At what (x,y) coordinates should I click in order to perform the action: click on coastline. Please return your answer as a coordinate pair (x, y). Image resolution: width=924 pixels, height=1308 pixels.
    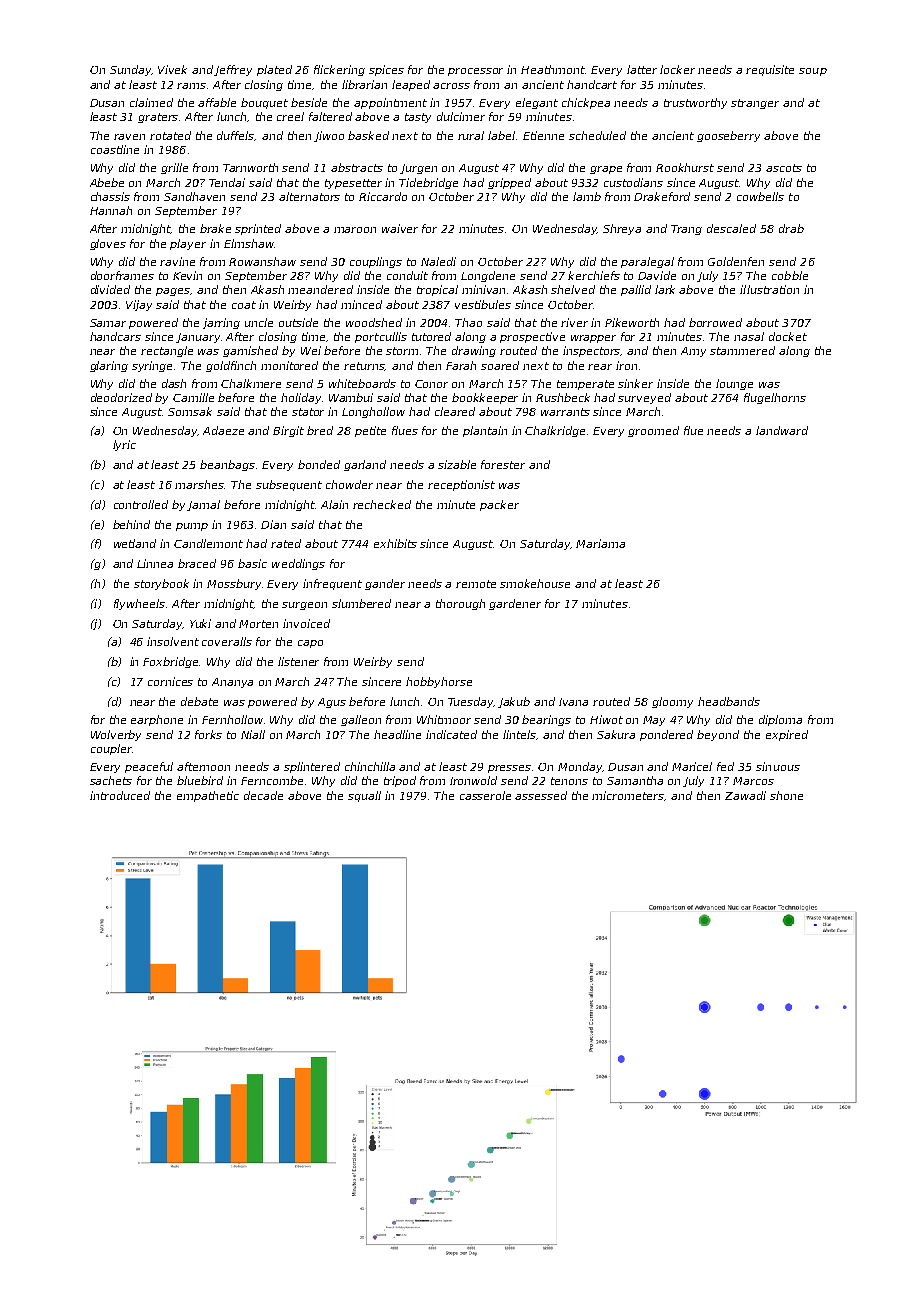
    Looking at the image, I should click on (115, 149).
